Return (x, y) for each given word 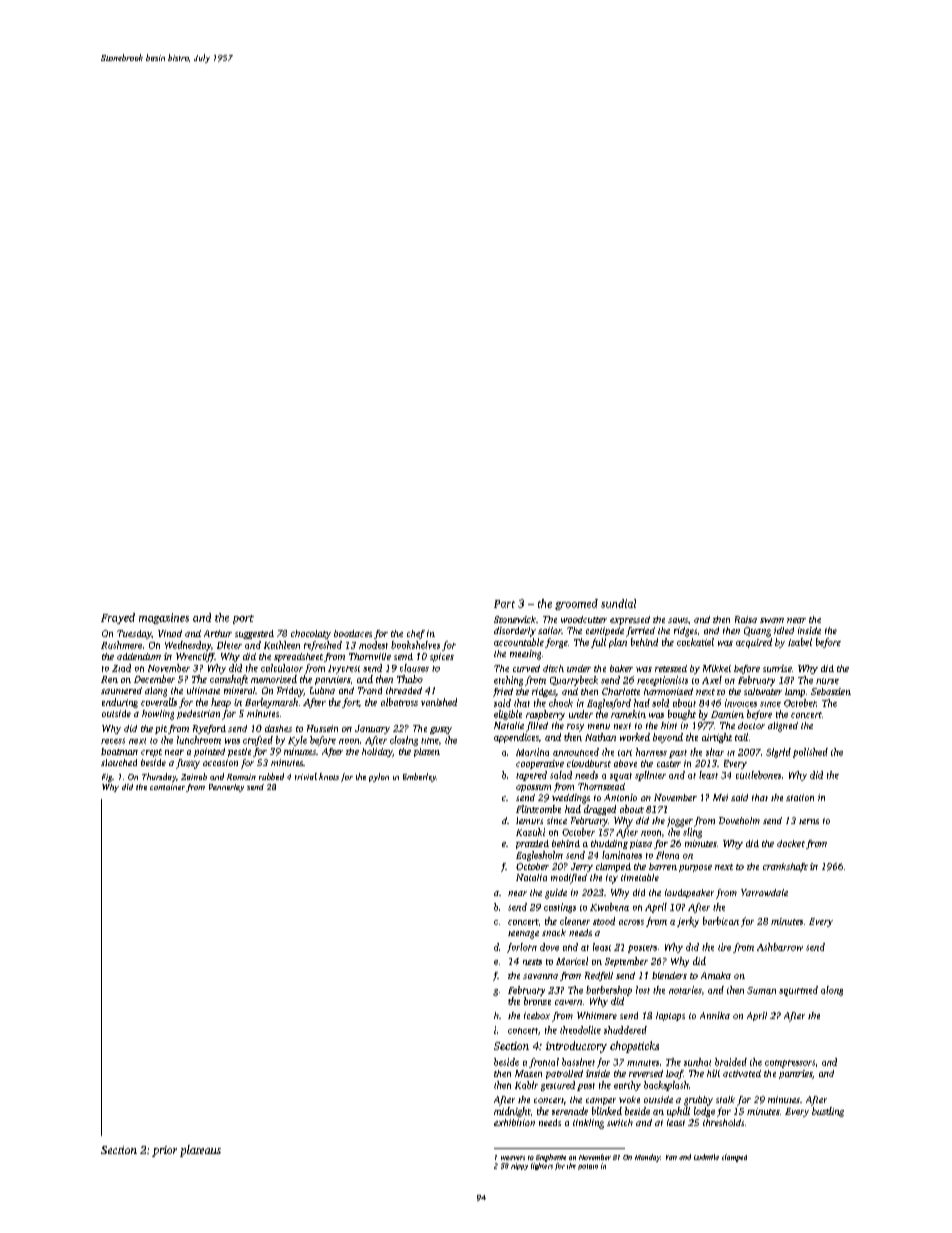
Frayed (118, 618)
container (167, 787)
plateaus (200, 1151)
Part (504, 604)
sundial (618, 603)
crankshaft (785, 867)
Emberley (420, 777)
